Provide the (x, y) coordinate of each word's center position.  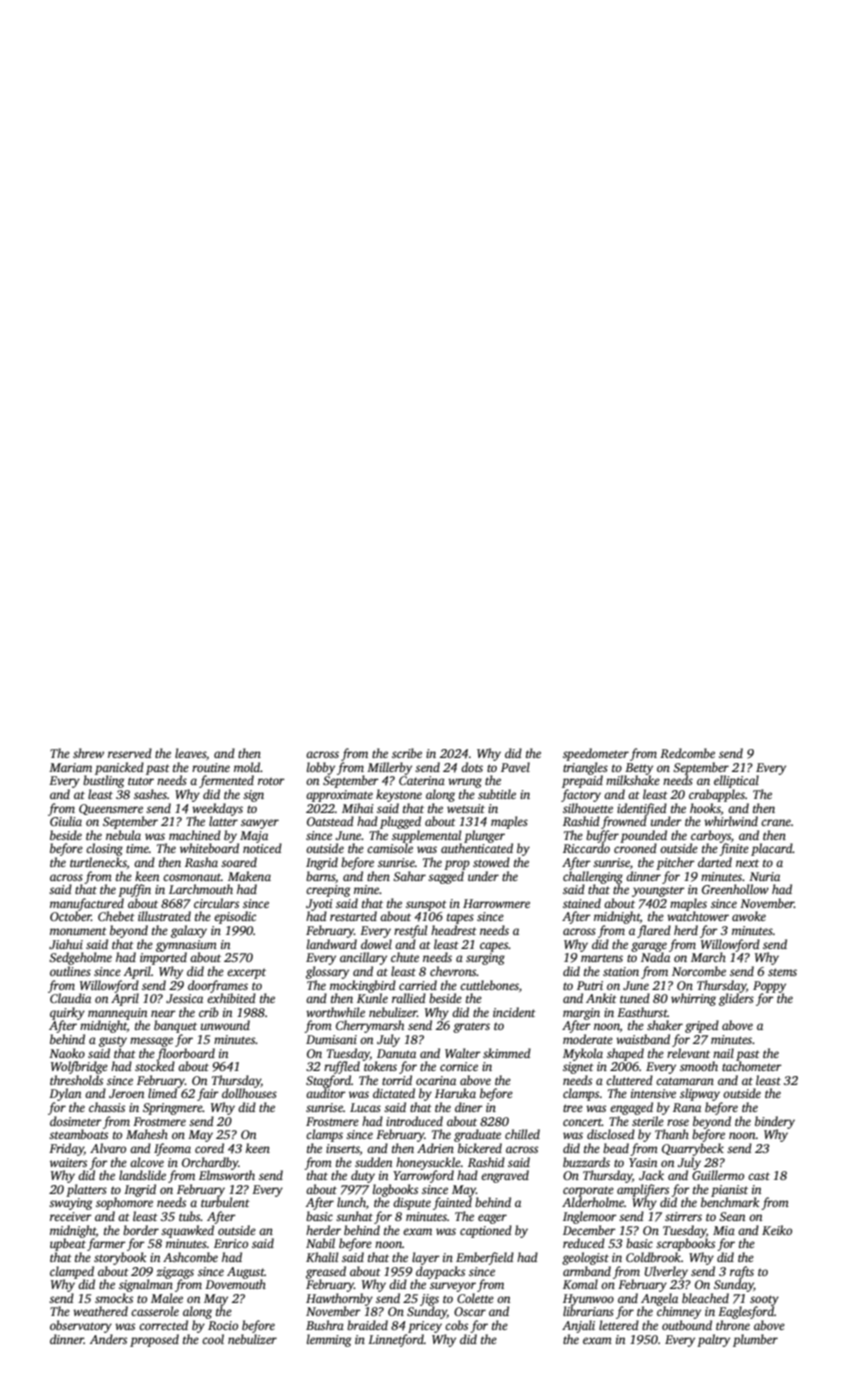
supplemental (426, 836)
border (141, 1230)
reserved (130, 753)
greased (326, 1272)
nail (723, 1053)
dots (472, 767)
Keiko (777, 1230)
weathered (100, 1311)
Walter (463, 1053)
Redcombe (687, 753)
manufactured (87, 904)
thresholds (76, 1080)
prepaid (582, 781)
